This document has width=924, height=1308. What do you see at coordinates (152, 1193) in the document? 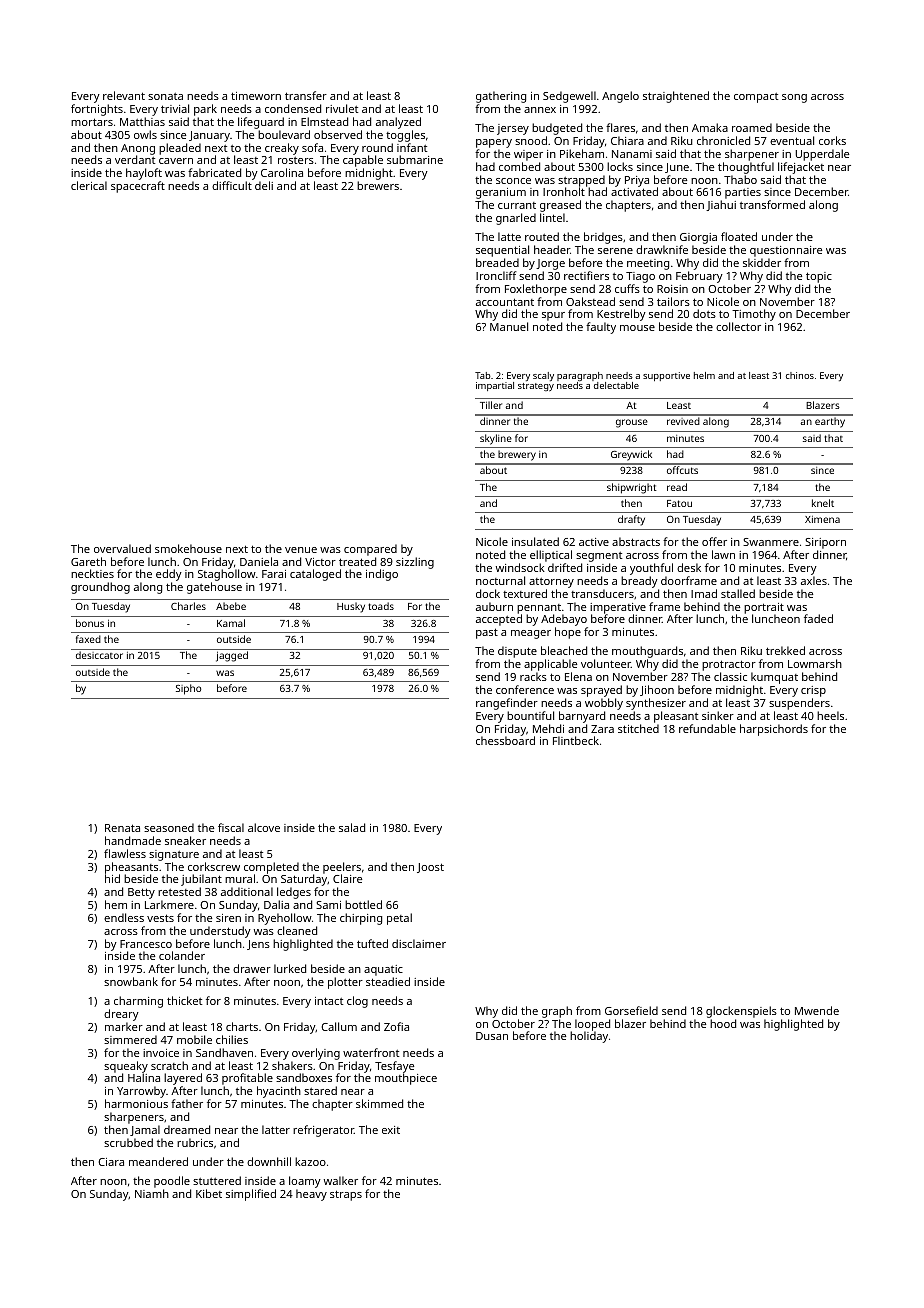
I see `Niamh` at bounding box center [152, 1193].
